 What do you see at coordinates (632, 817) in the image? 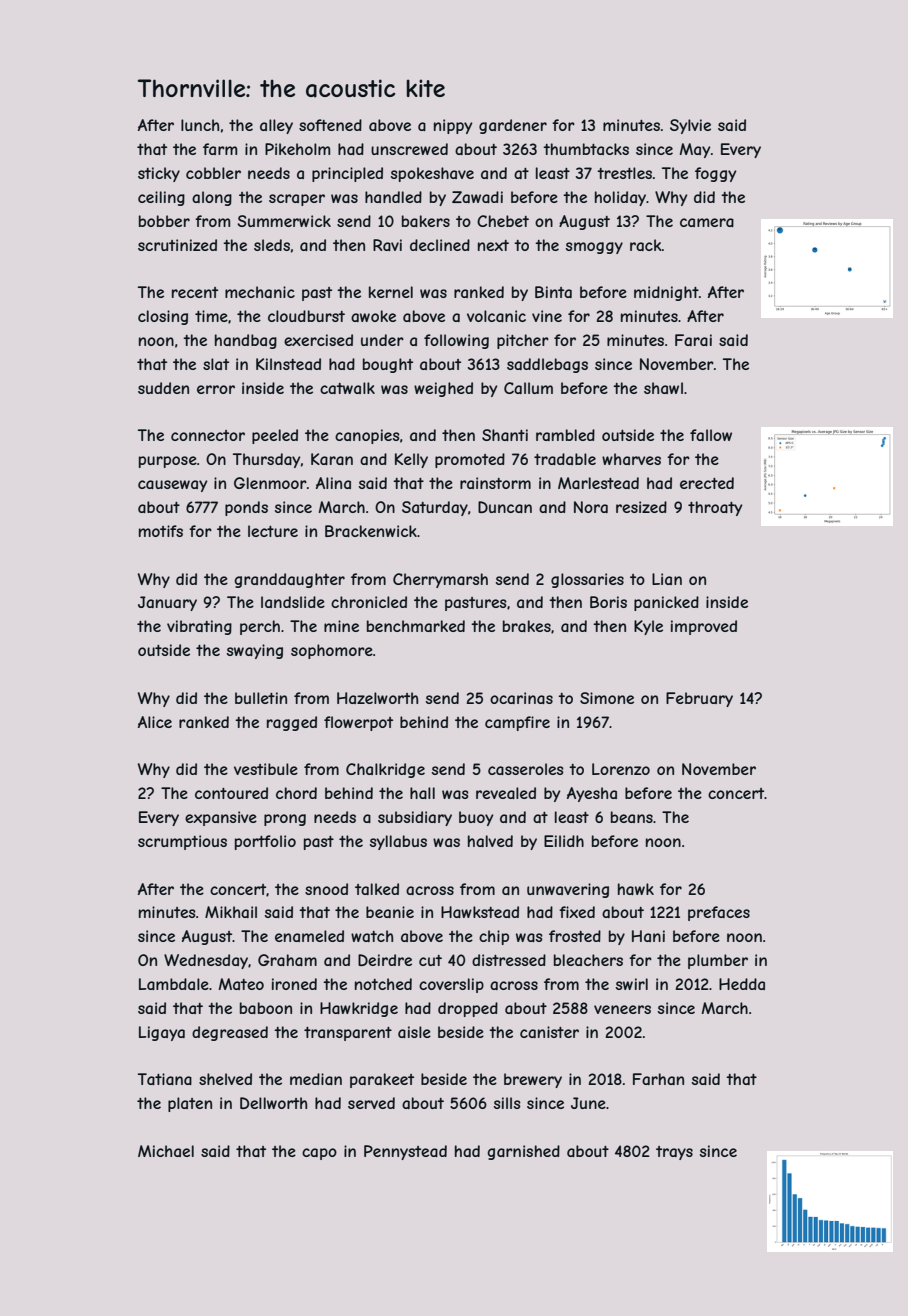
I see `beans` at bounding box center [632, 817].
